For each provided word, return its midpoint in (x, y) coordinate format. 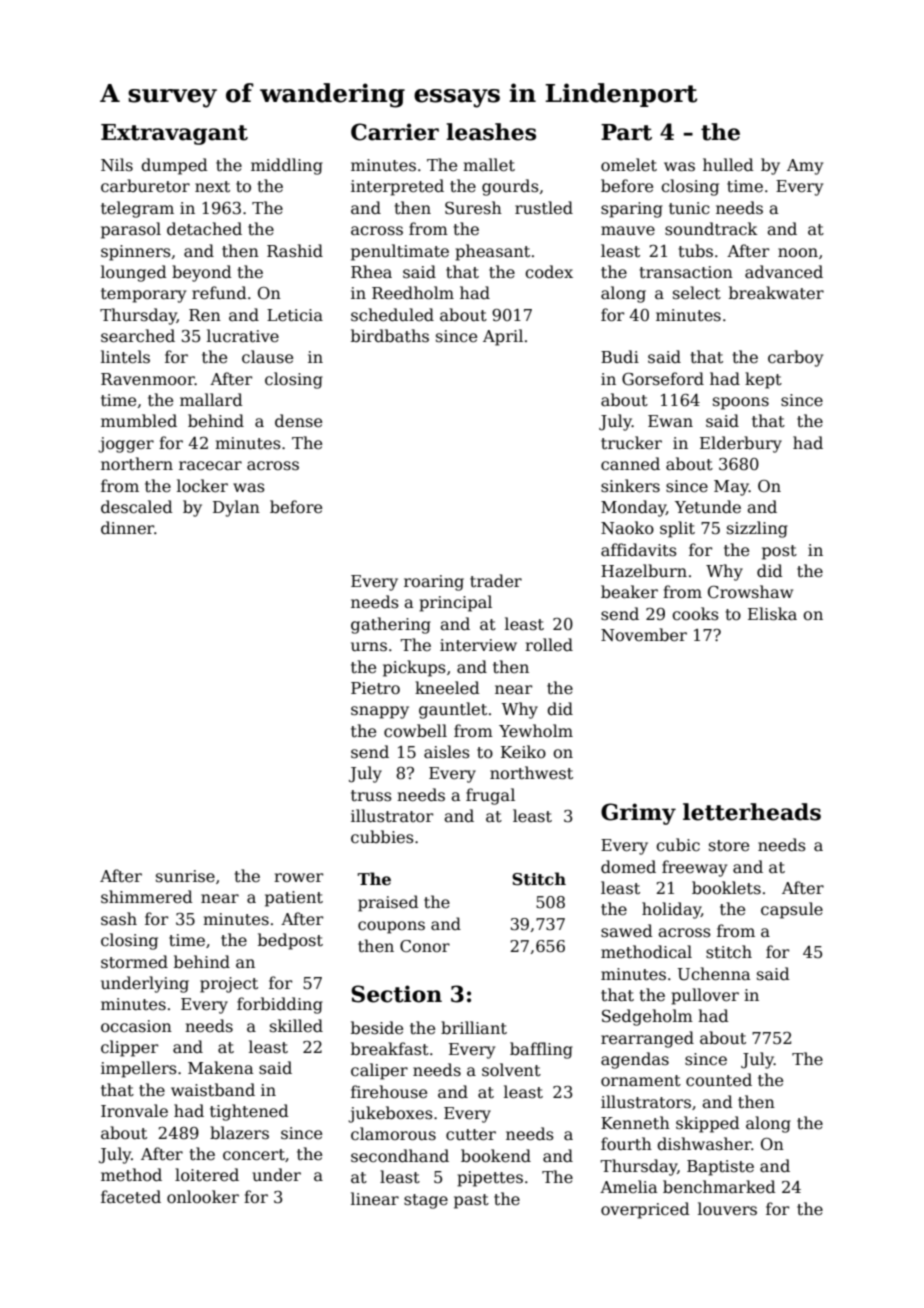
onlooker (203, 1197)
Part (626, 132)
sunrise (185, 876)
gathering (391, 625)
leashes (491, 132)
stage (426, 1201)
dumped (174, 166)
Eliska (772, 614)
